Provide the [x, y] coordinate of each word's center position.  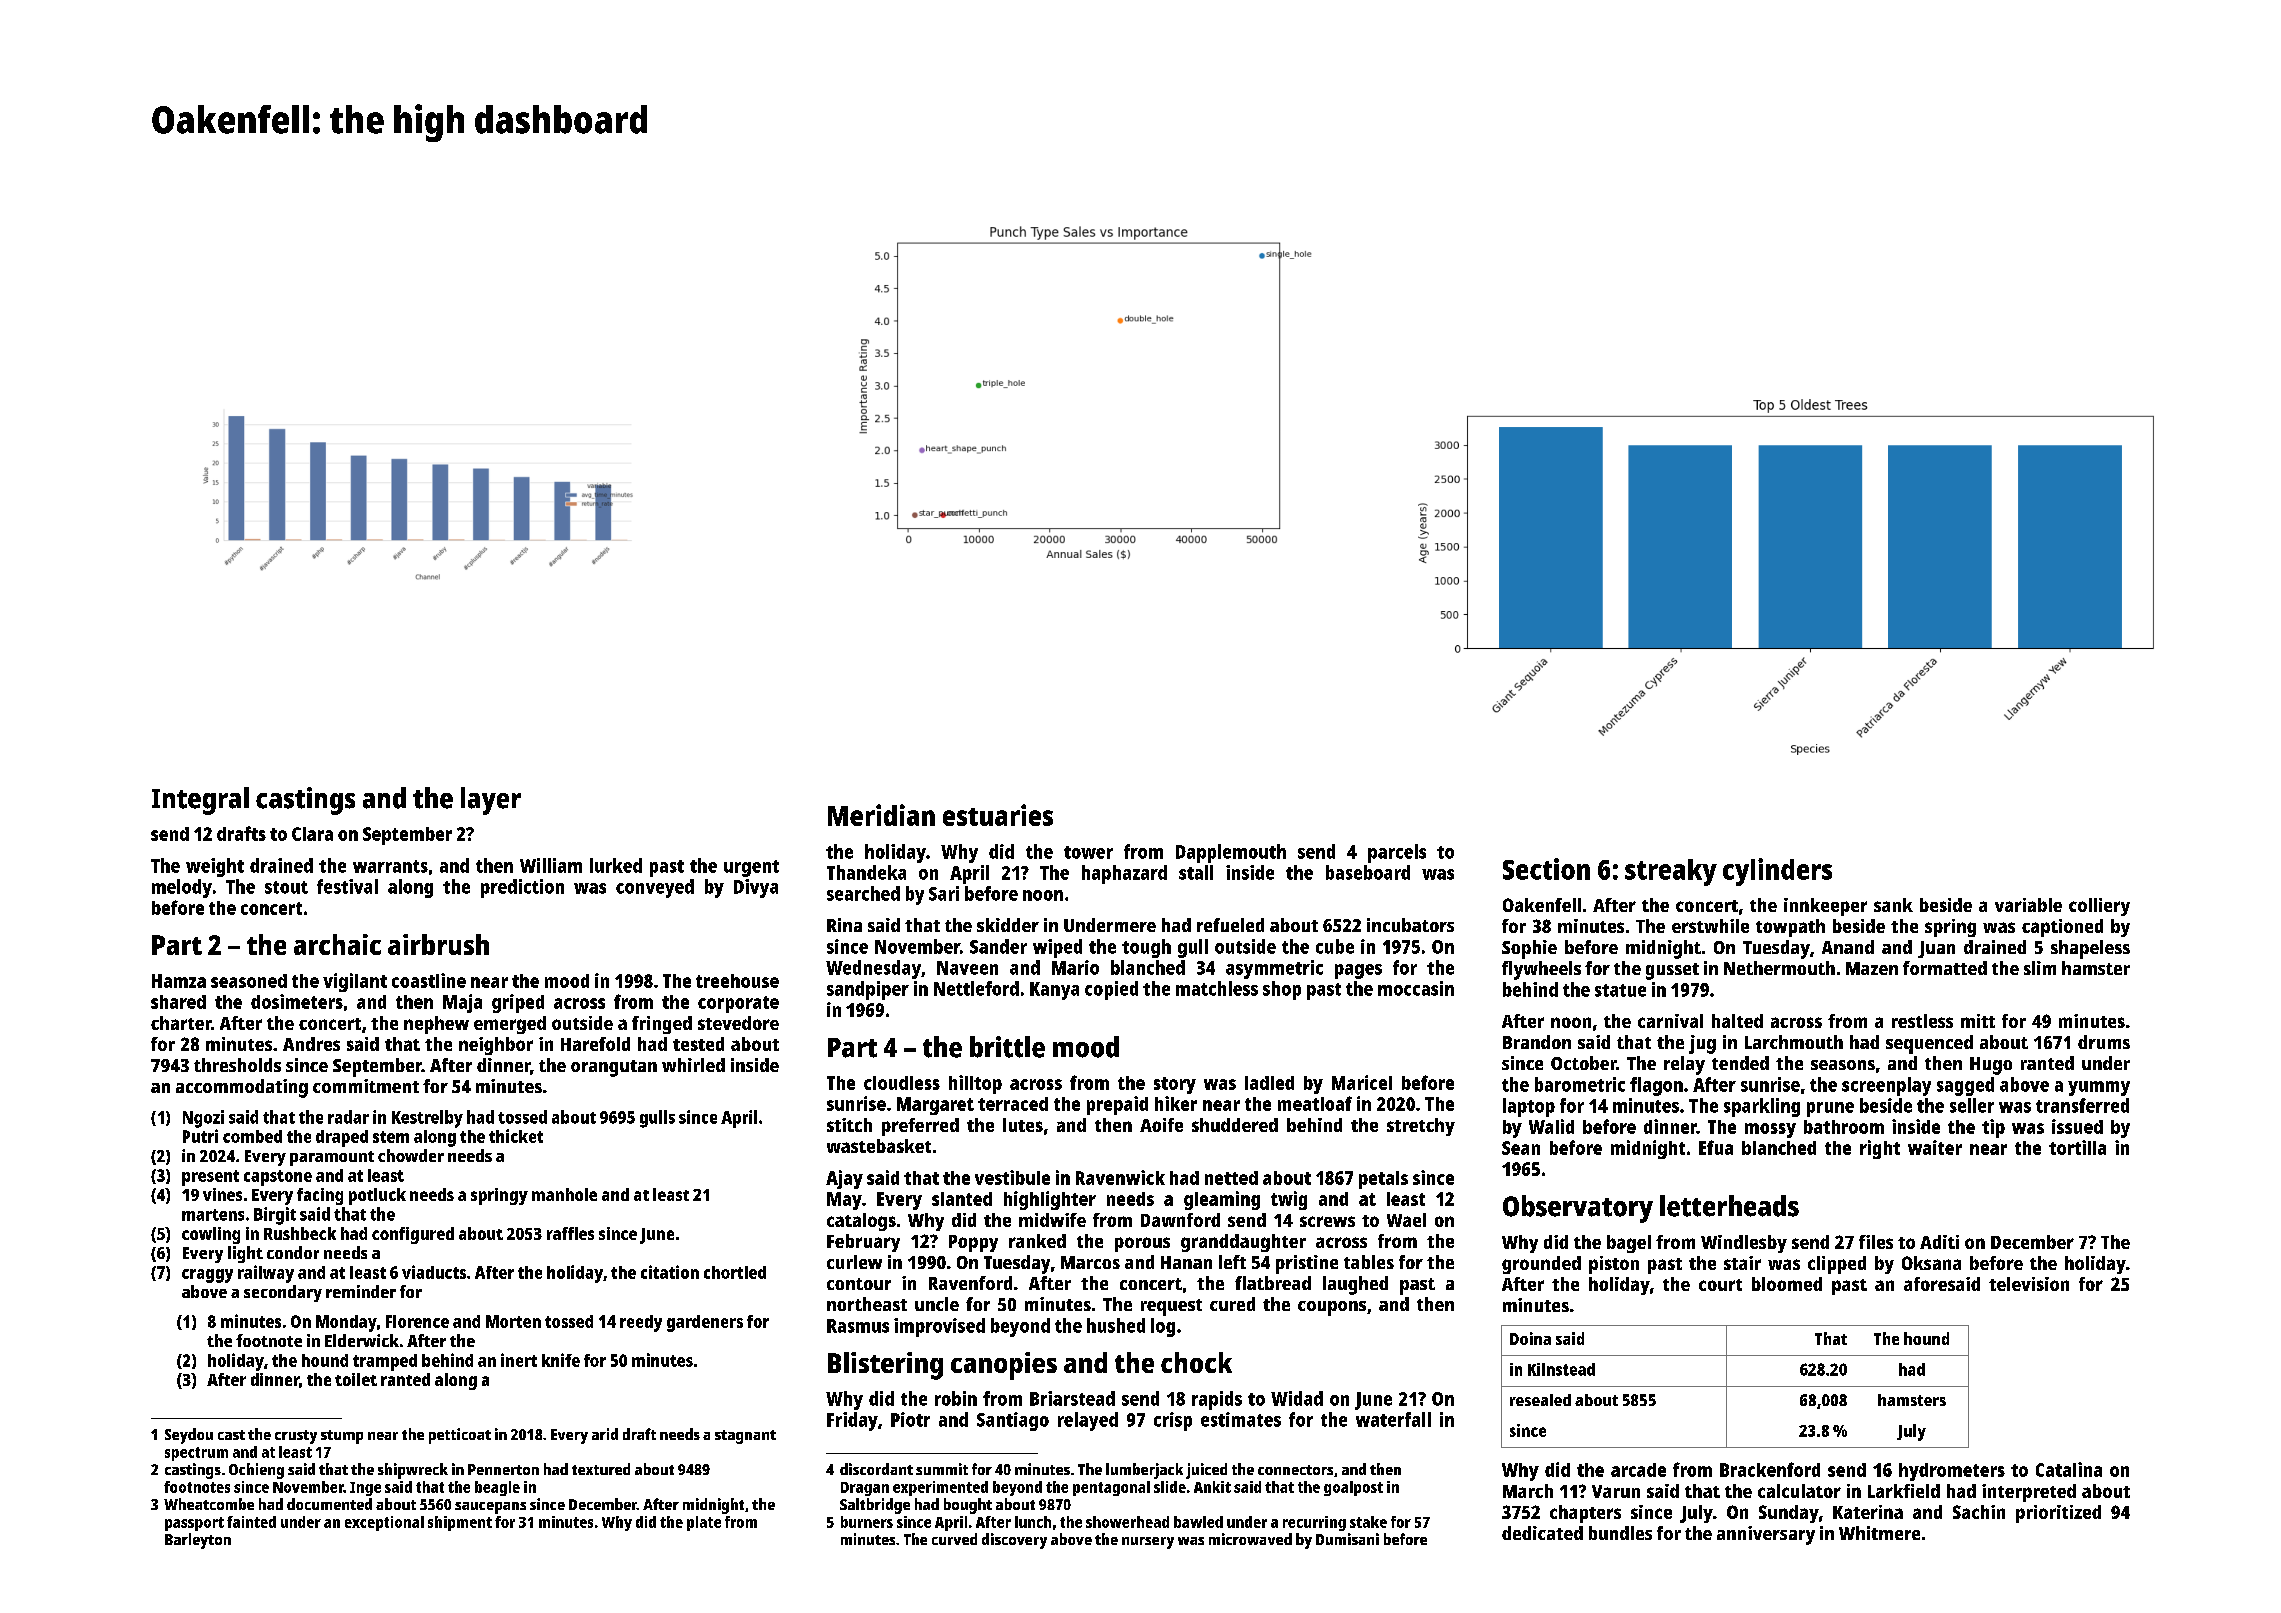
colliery [2099, 907]
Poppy [973, 1243]
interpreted [2029, 1493]
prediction [522, 888]
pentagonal [1111, 1488]
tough [1146, 948]
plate [704, 1523]
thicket [516, 1136]
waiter [1935, 1147]
